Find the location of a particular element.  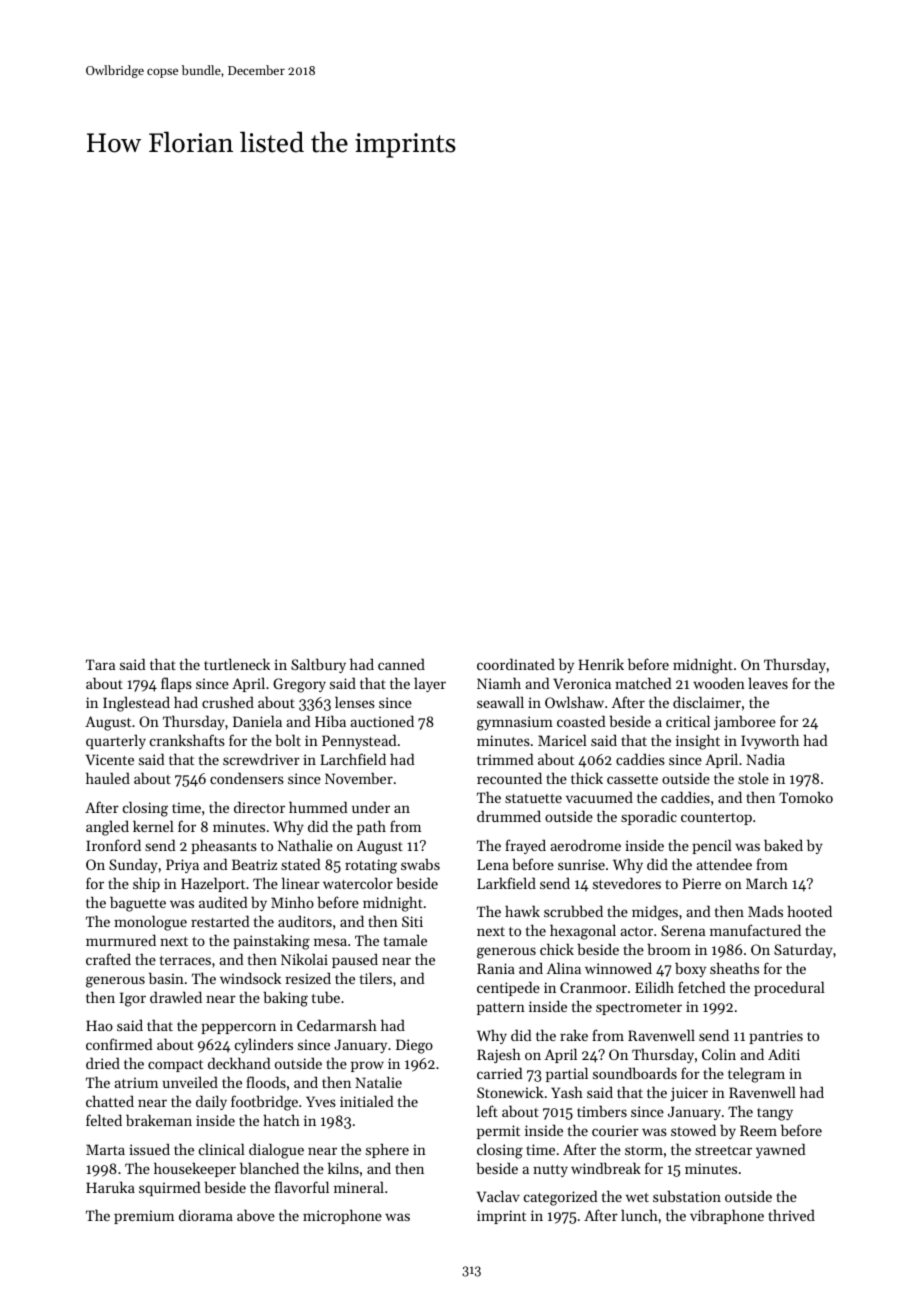

Tara is located at coordinates (100, 664).
